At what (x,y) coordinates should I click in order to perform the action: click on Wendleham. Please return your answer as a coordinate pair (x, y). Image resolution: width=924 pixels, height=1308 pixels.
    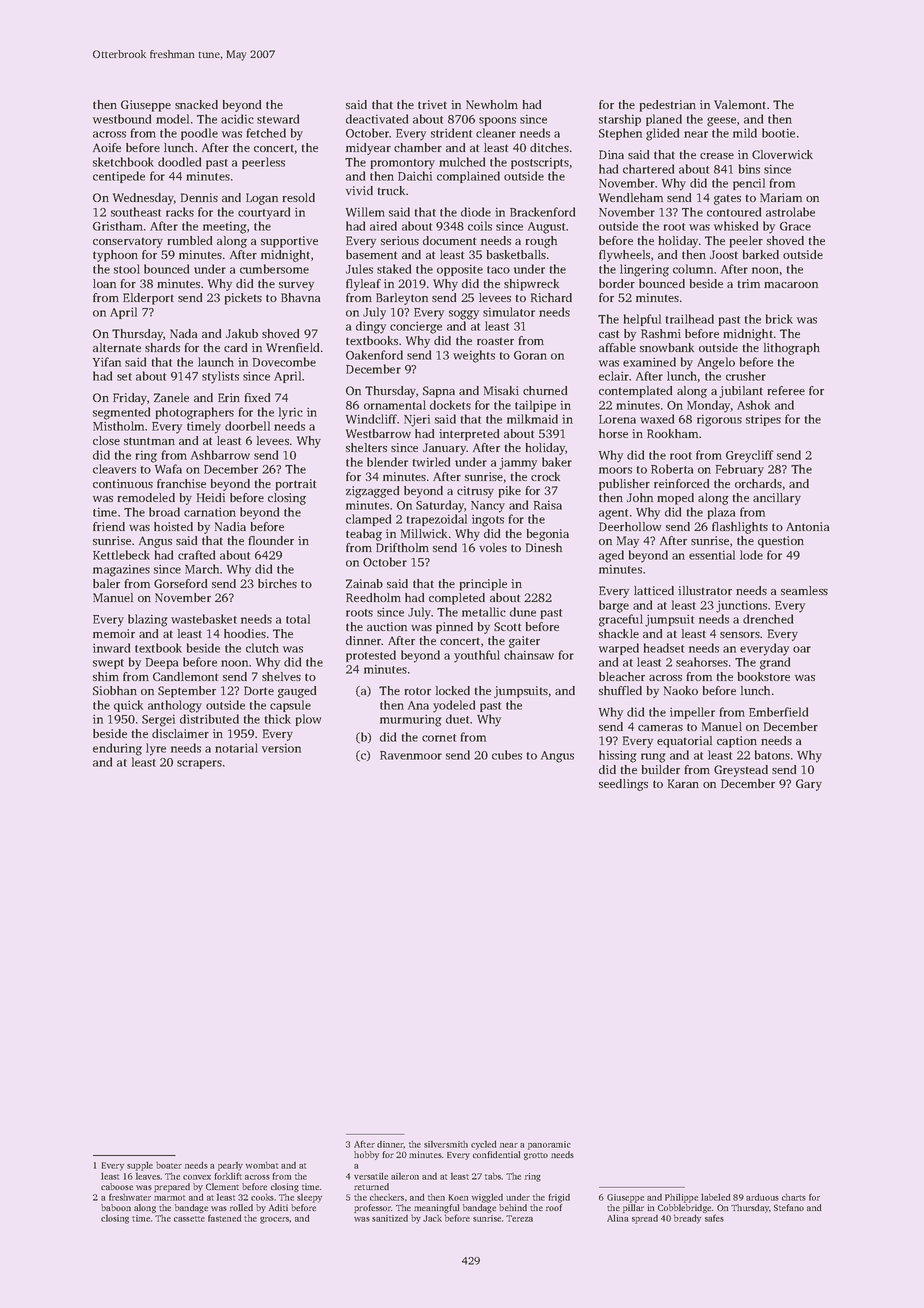
    Looking at the image, I should click on (631, 197).
